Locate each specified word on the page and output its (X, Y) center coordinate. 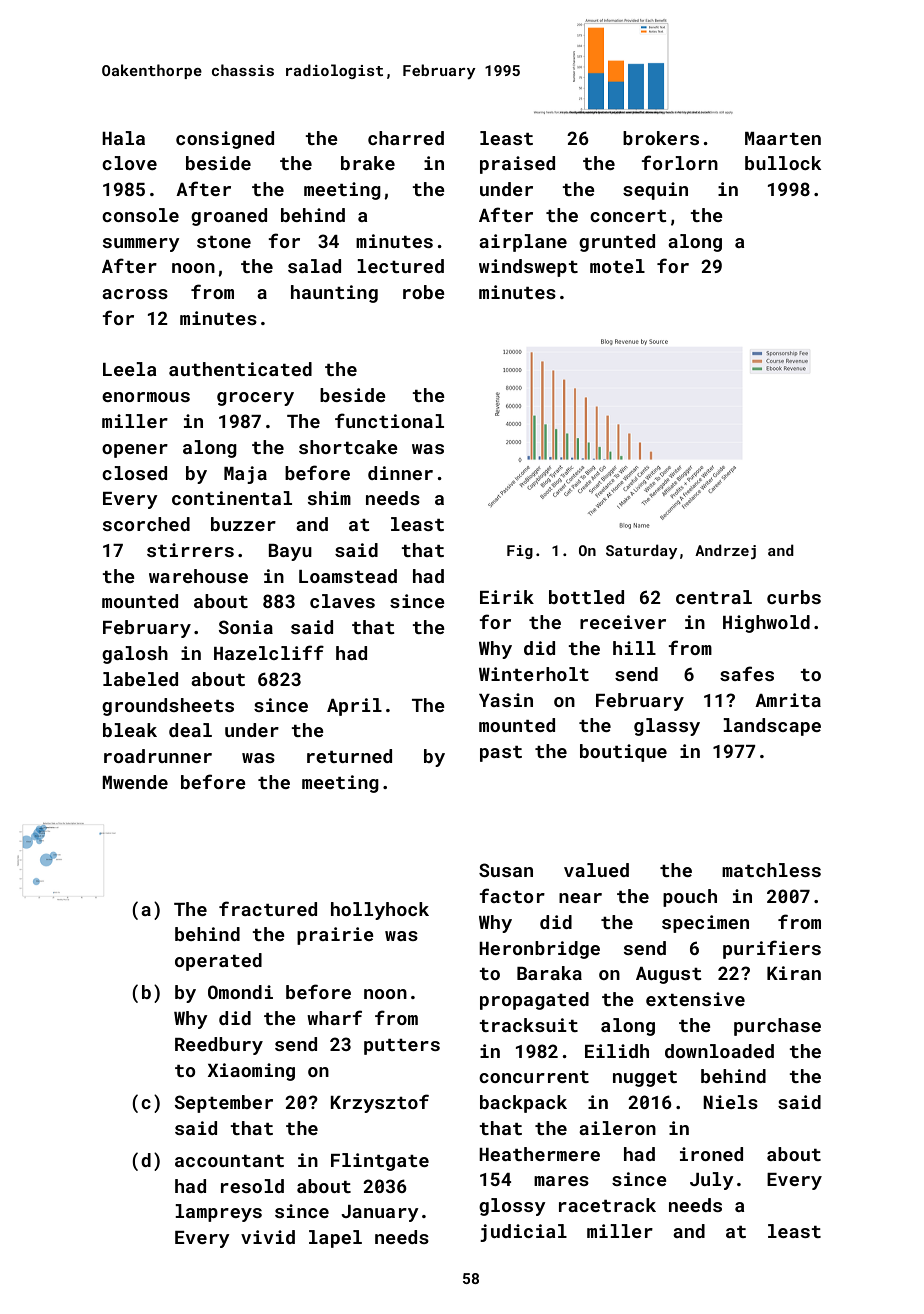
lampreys (218, 1213)
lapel (335, 1239)
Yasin (506, 700)
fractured (268, 908)
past (501, 754)
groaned (229, 217)
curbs (794, 597)
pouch (690, 898)
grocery (255, 399)
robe (424, 292)
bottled (586, 597)
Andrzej (725, 551)
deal (190, 730)
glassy (667, 727)
